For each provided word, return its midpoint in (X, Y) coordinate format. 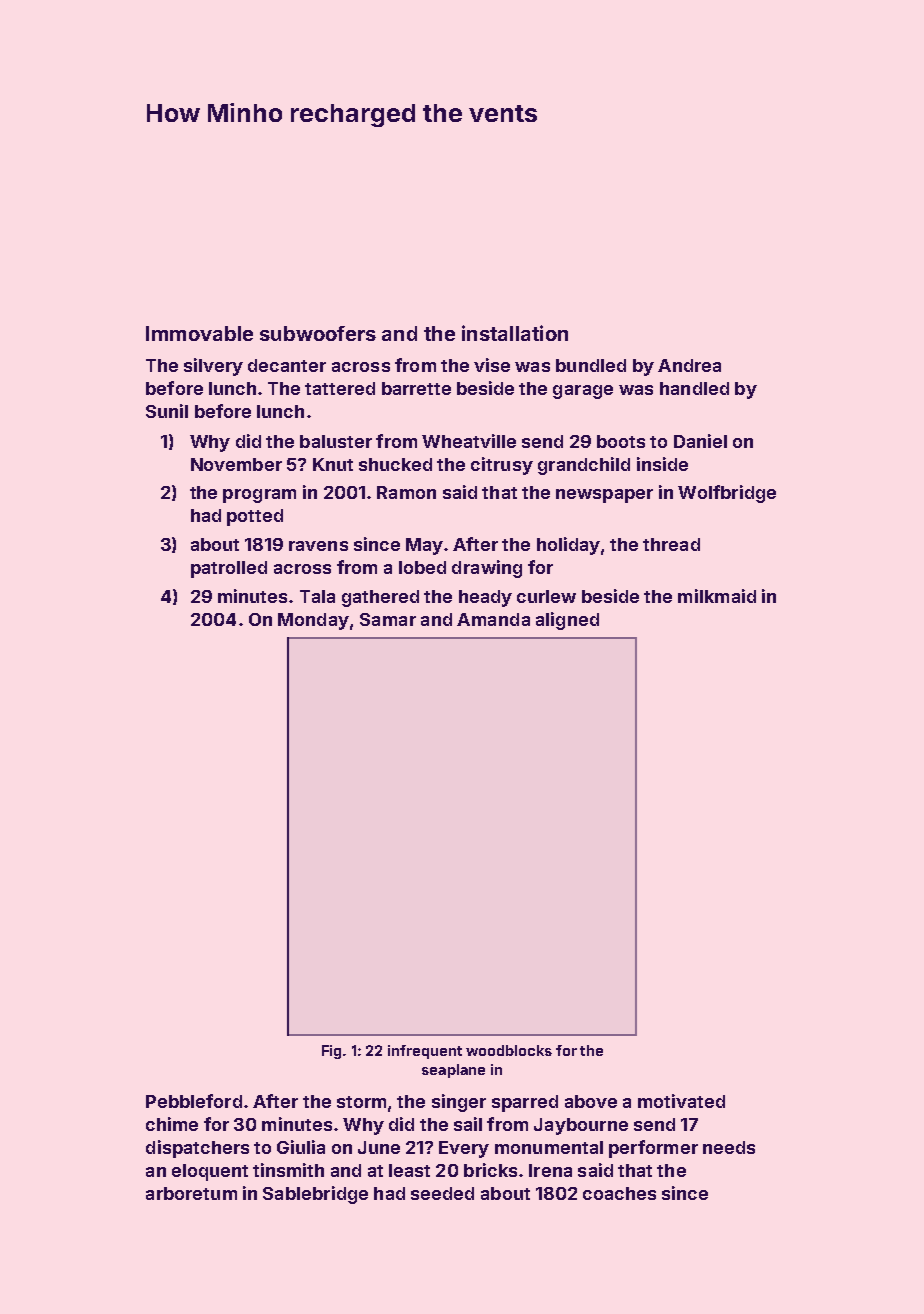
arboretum (191, 1193)
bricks (490, 1170)
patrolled (229, 569)
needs (729, 1147)
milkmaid (717, 596)
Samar (388, 619)
